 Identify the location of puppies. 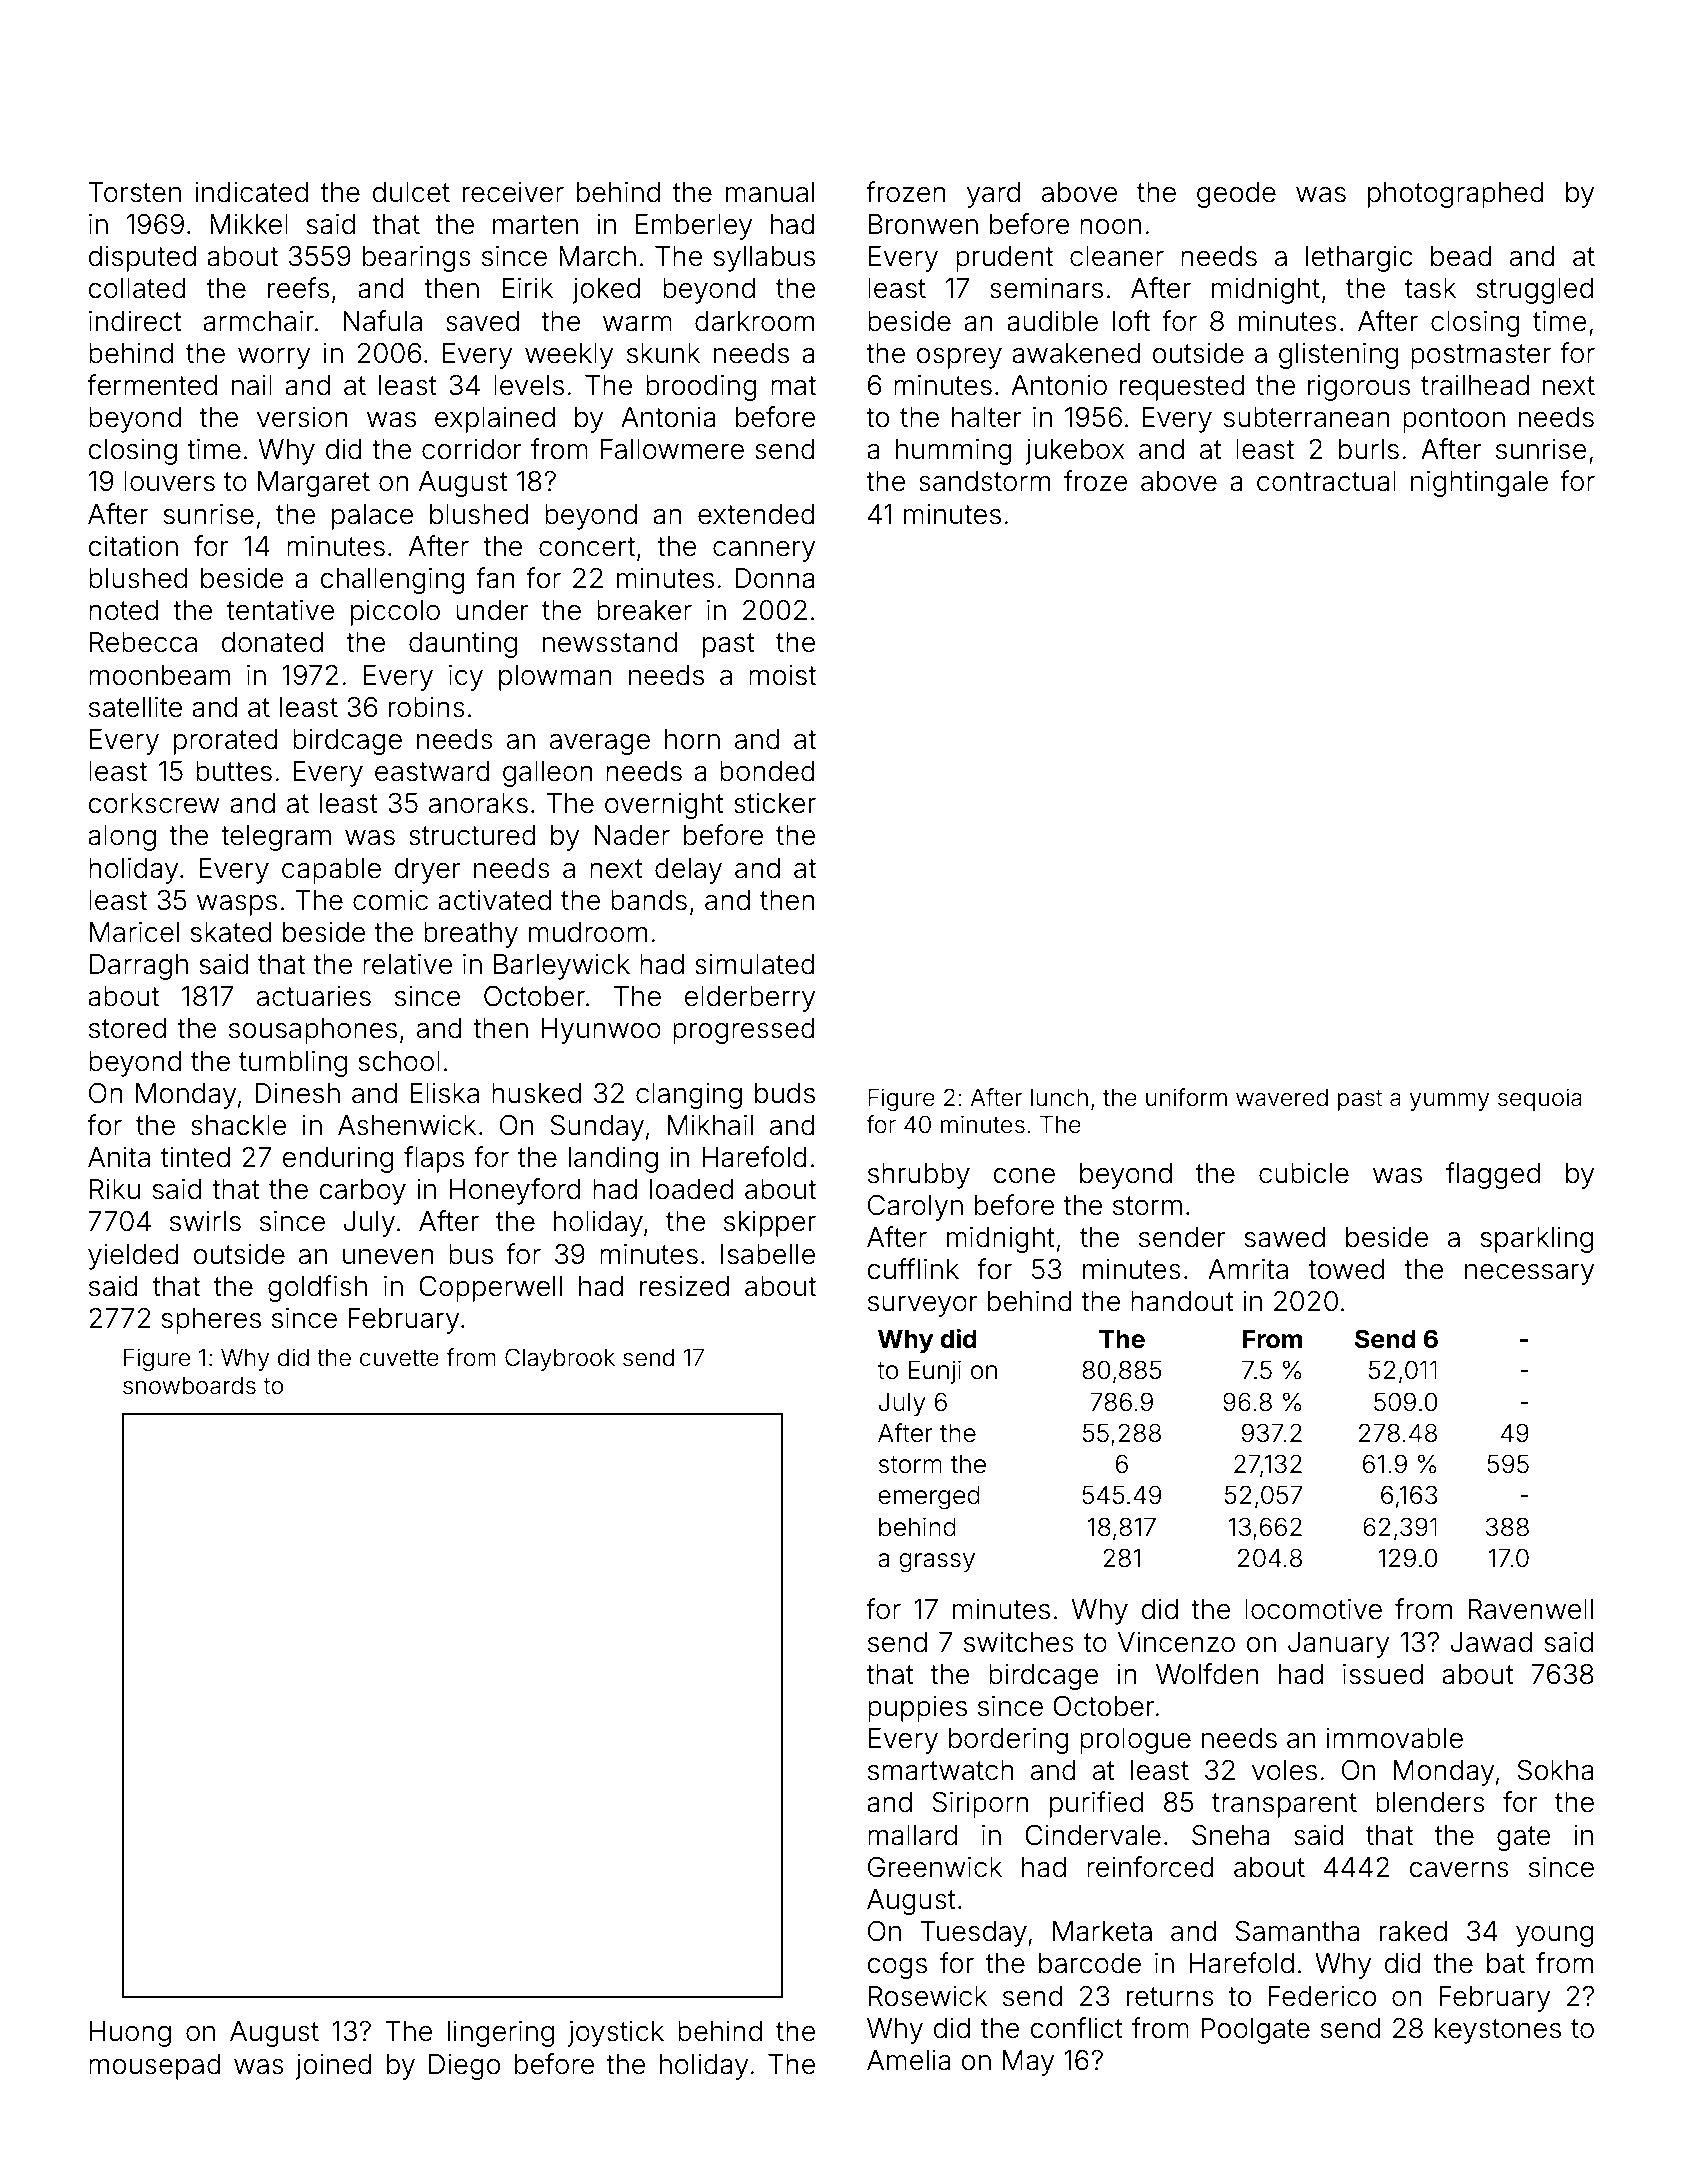
(917, 1708).
